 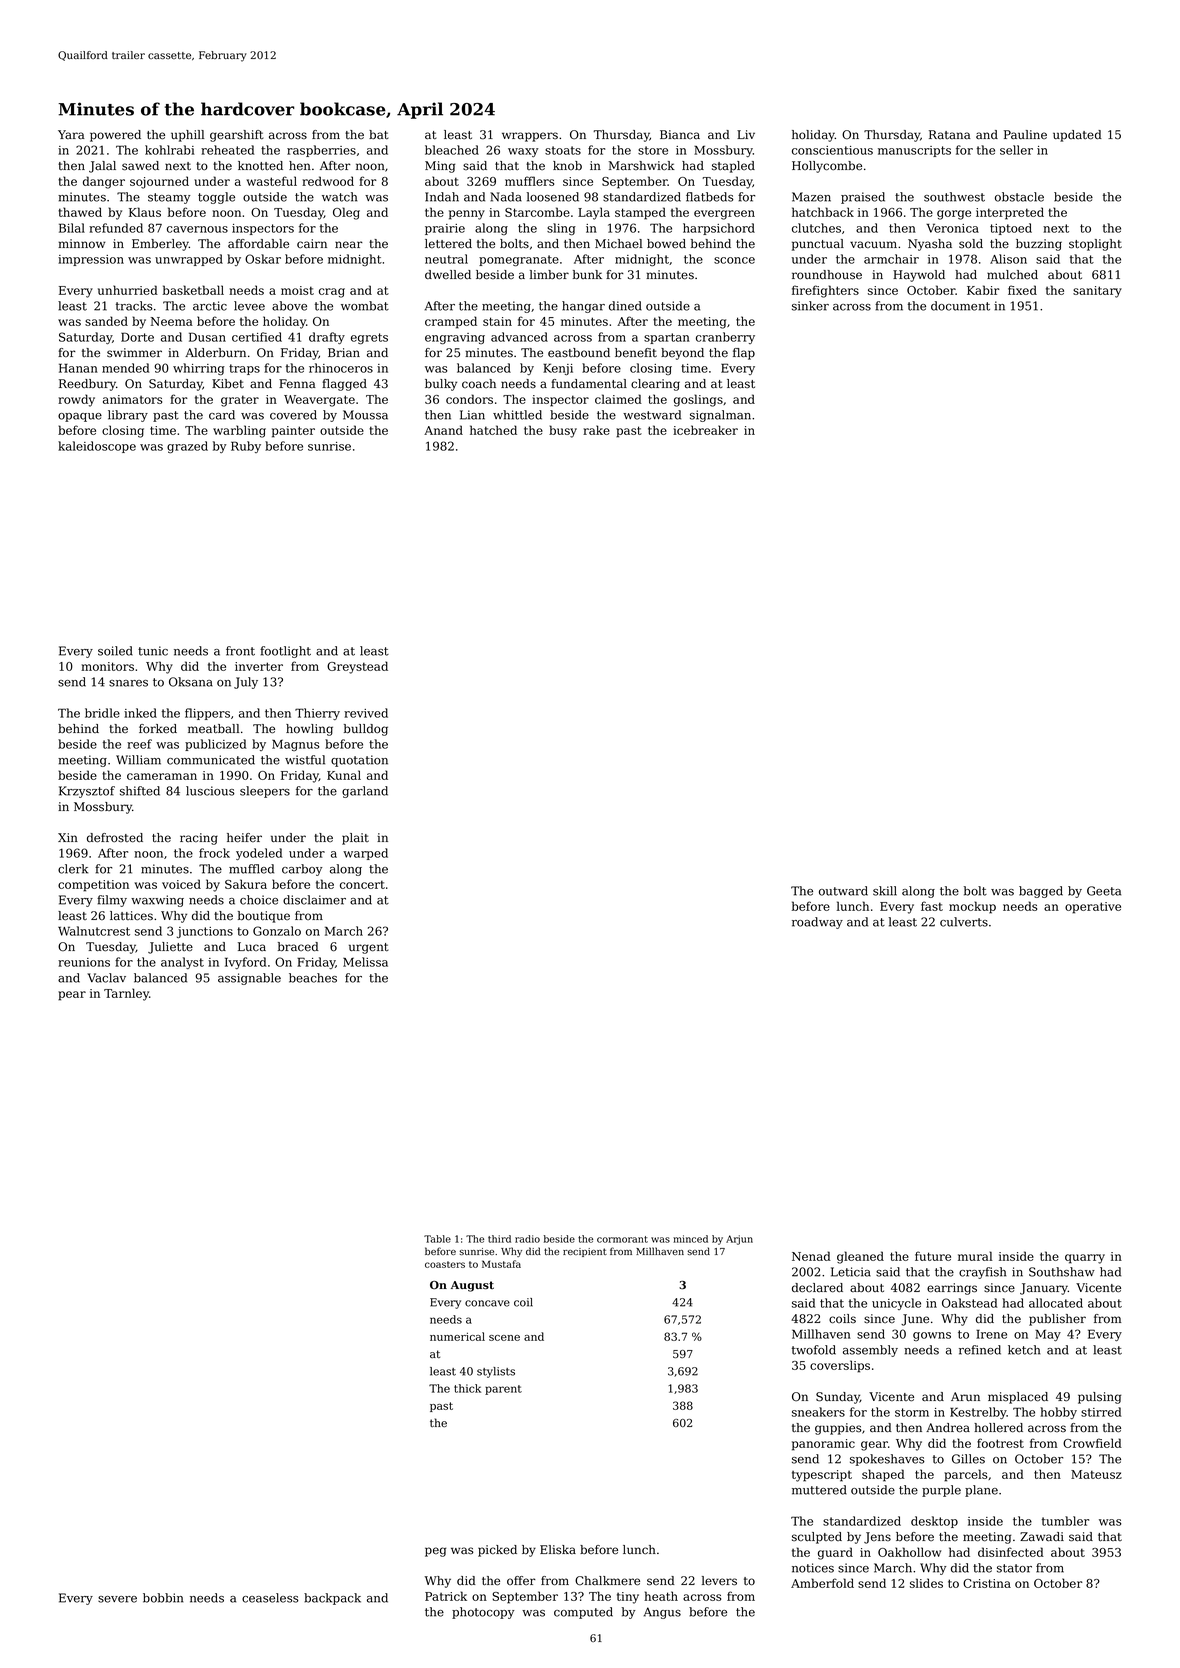 I want to click on garland, so click(x=365, y=792).
